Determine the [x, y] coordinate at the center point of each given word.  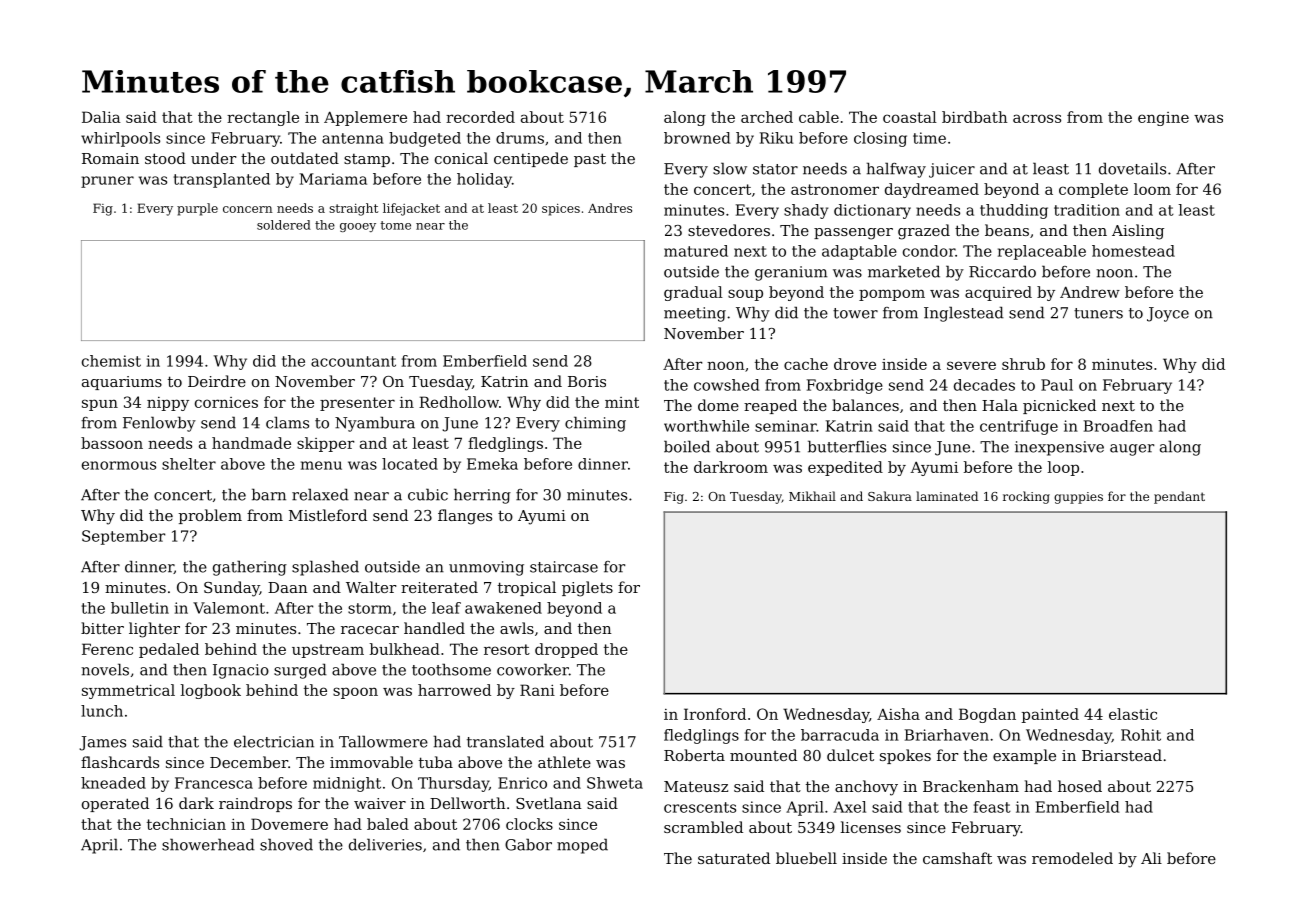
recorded [480, 117]
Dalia [101, 117]
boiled [687, 446]
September [123, 537]
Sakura [890, 496]
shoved [286, 844]
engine [1163, 119]
